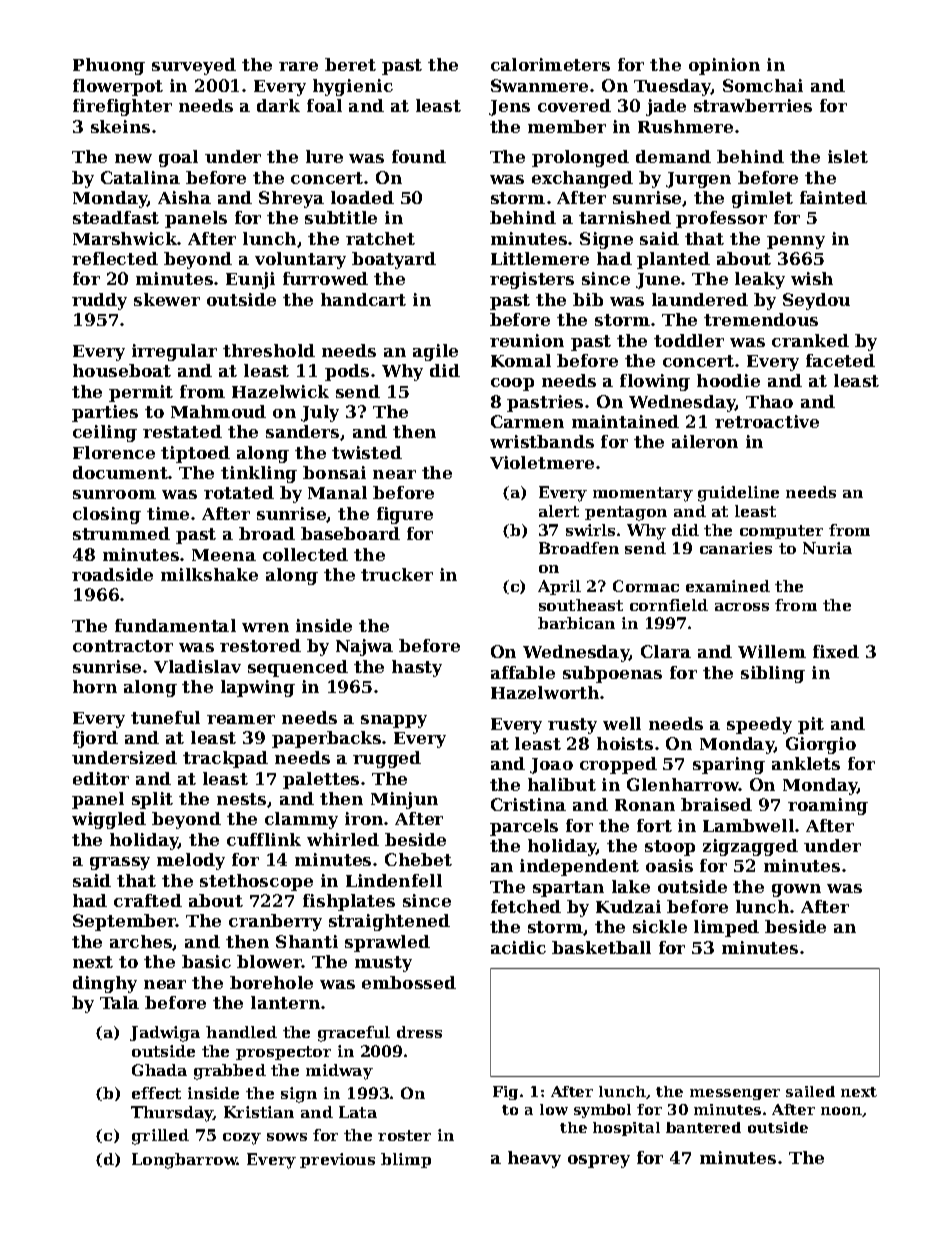 Image resolution: width=952 pixels, height=1233 pixels. I want to click on opinion, so click(724, 66).
